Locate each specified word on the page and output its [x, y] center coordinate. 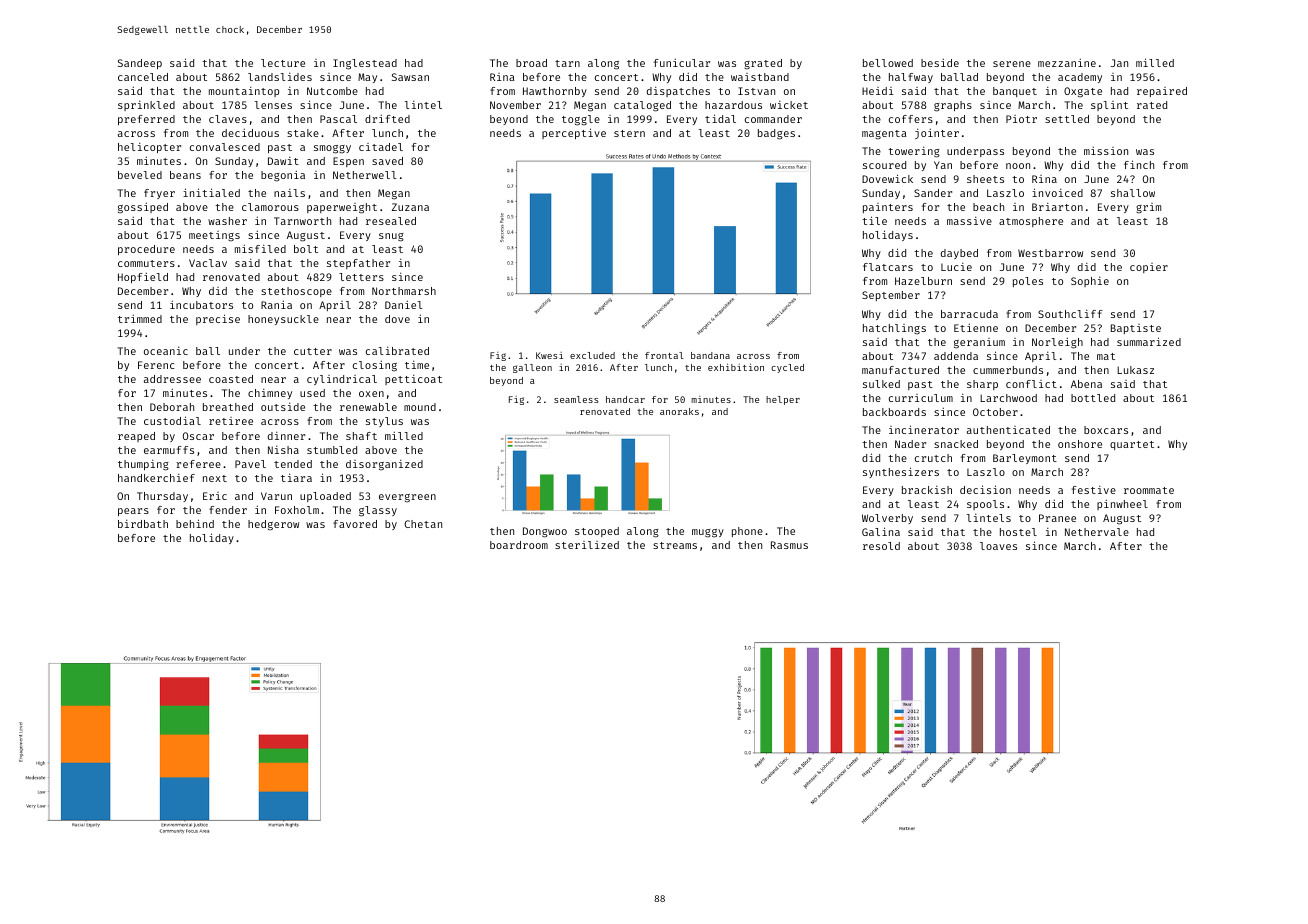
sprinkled [146, 106]
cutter [313, 351]
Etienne [976, 328]
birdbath [143, 524]
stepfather [358, 264]
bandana [710, 355]
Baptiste [1136, 329]
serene [1012, 64]
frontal [664, 355]
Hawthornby [555, 92]
